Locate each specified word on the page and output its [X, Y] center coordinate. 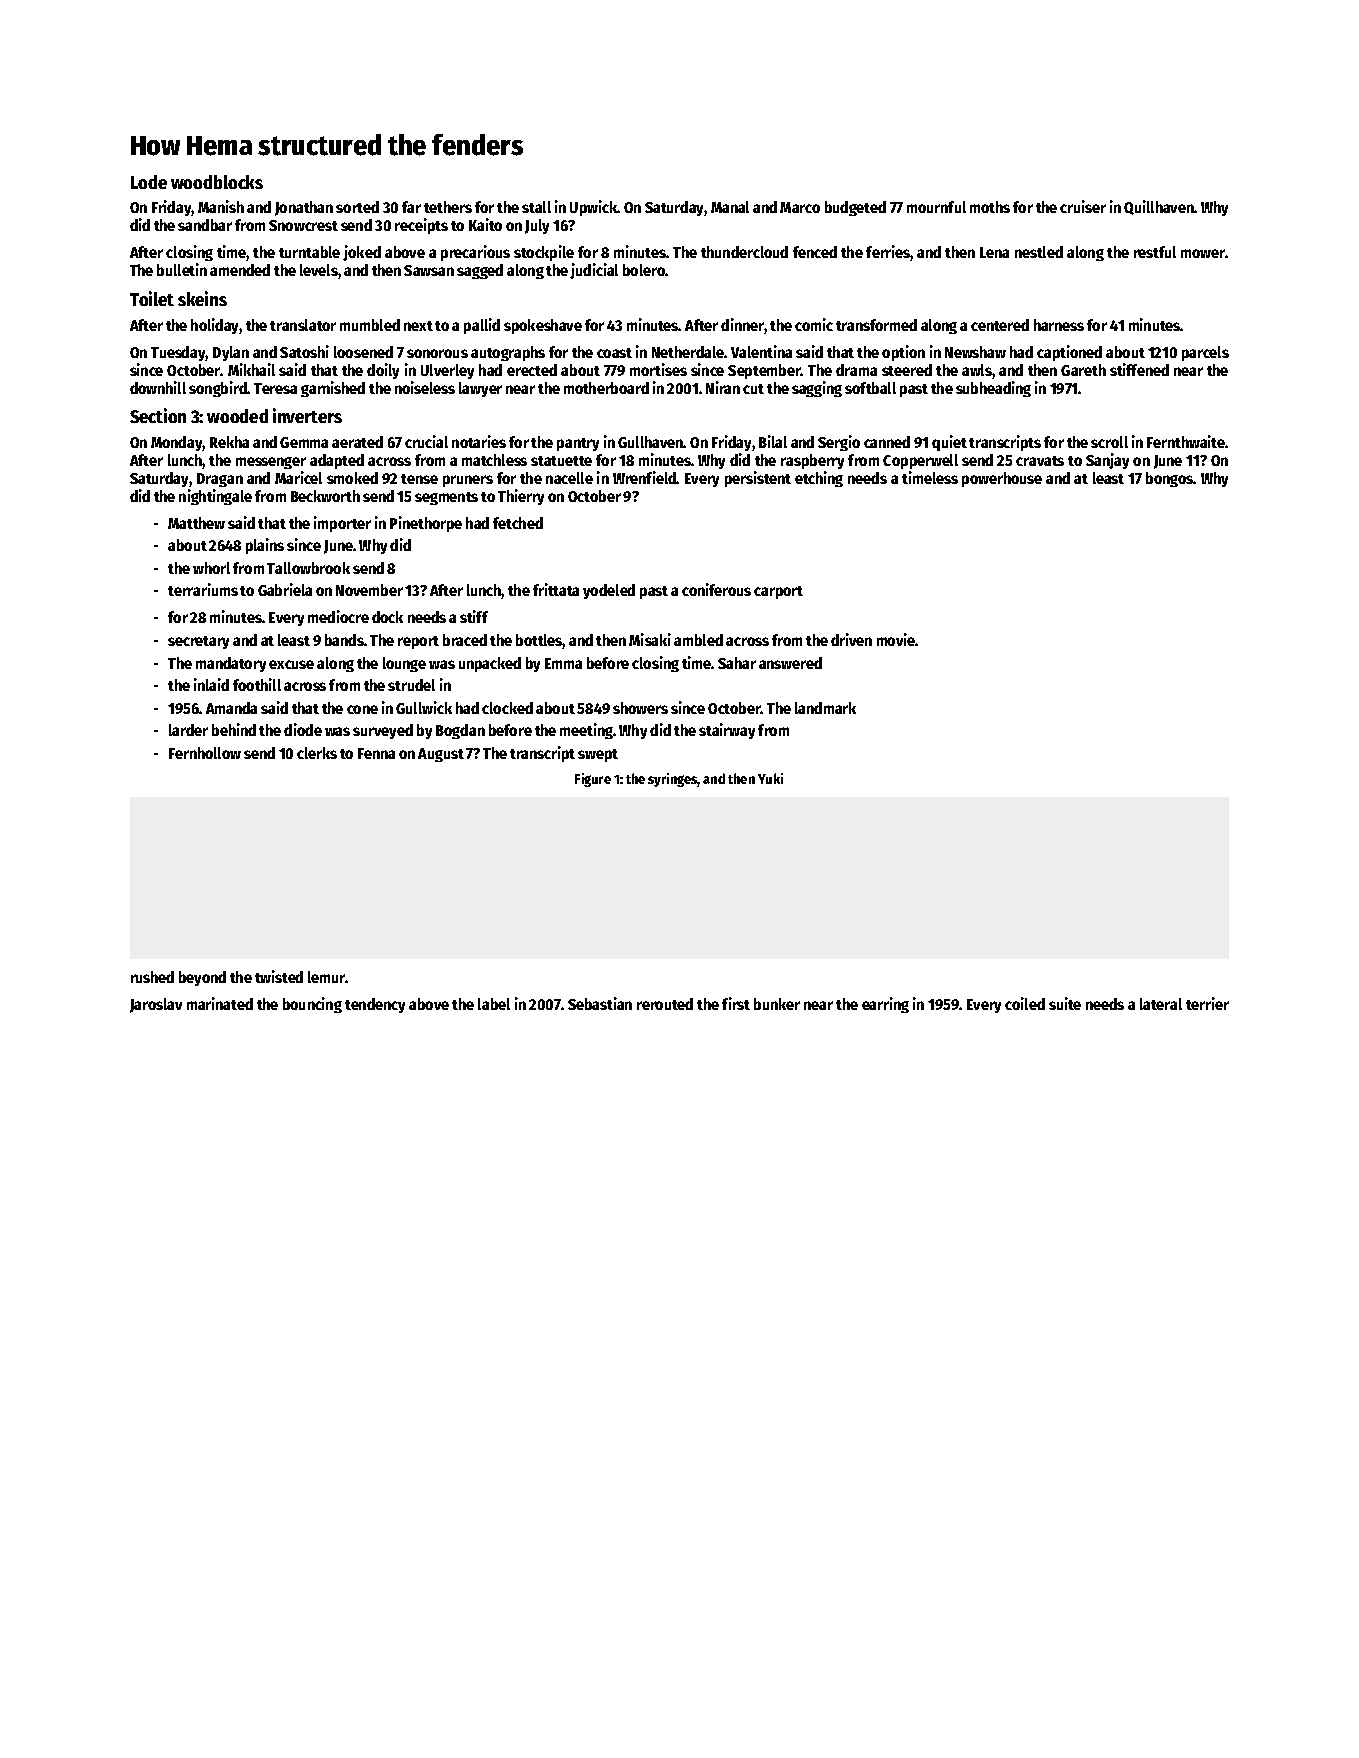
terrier [1207, 1003]
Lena [994, 252]
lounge [404, 664]
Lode [149, 182]
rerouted [665, 1004]
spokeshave [543, 326]
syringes [673, 780]
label [494, 1004]
